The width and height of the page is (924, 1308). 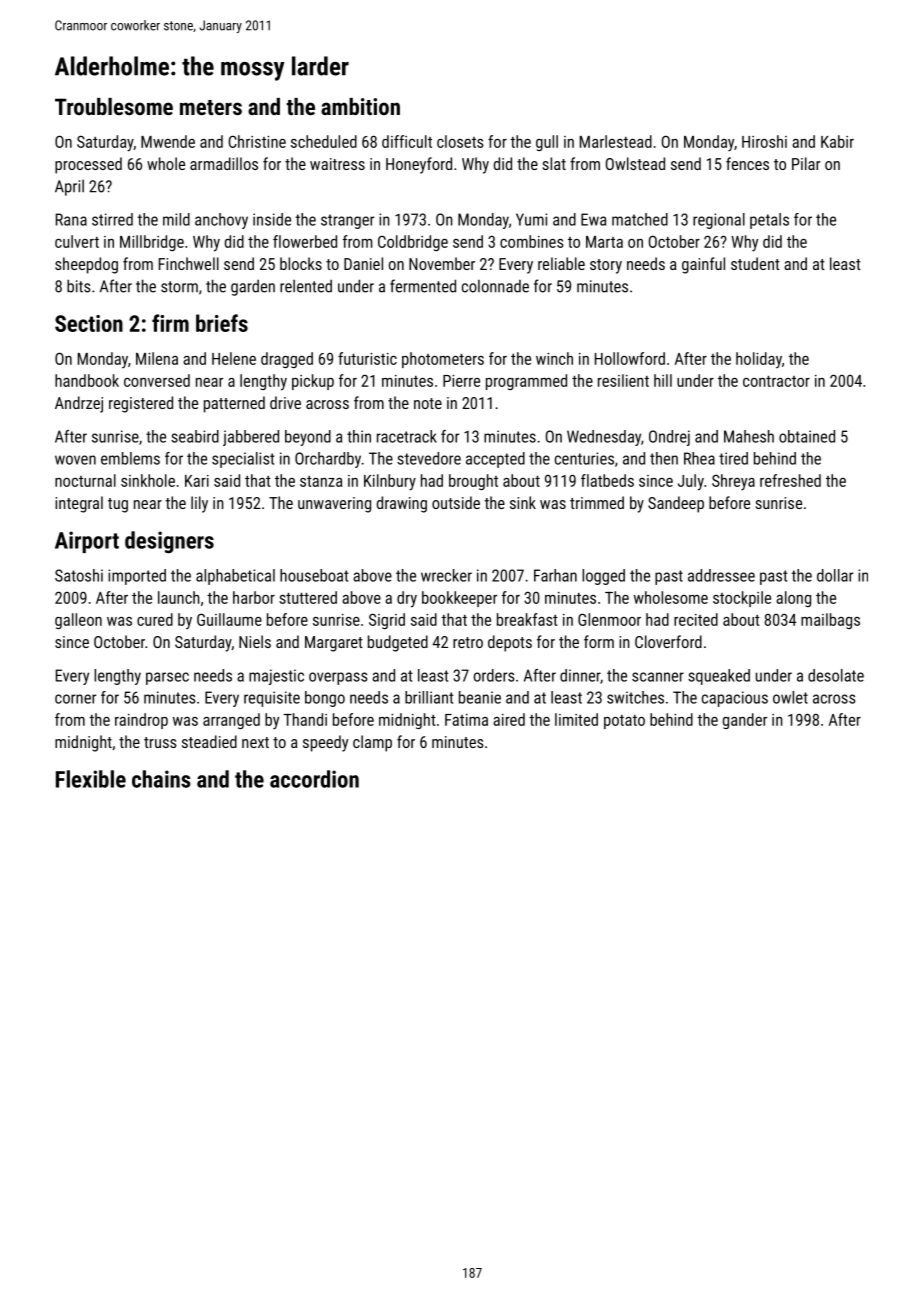 I want to click on lily, so click(x=199, y=504).
